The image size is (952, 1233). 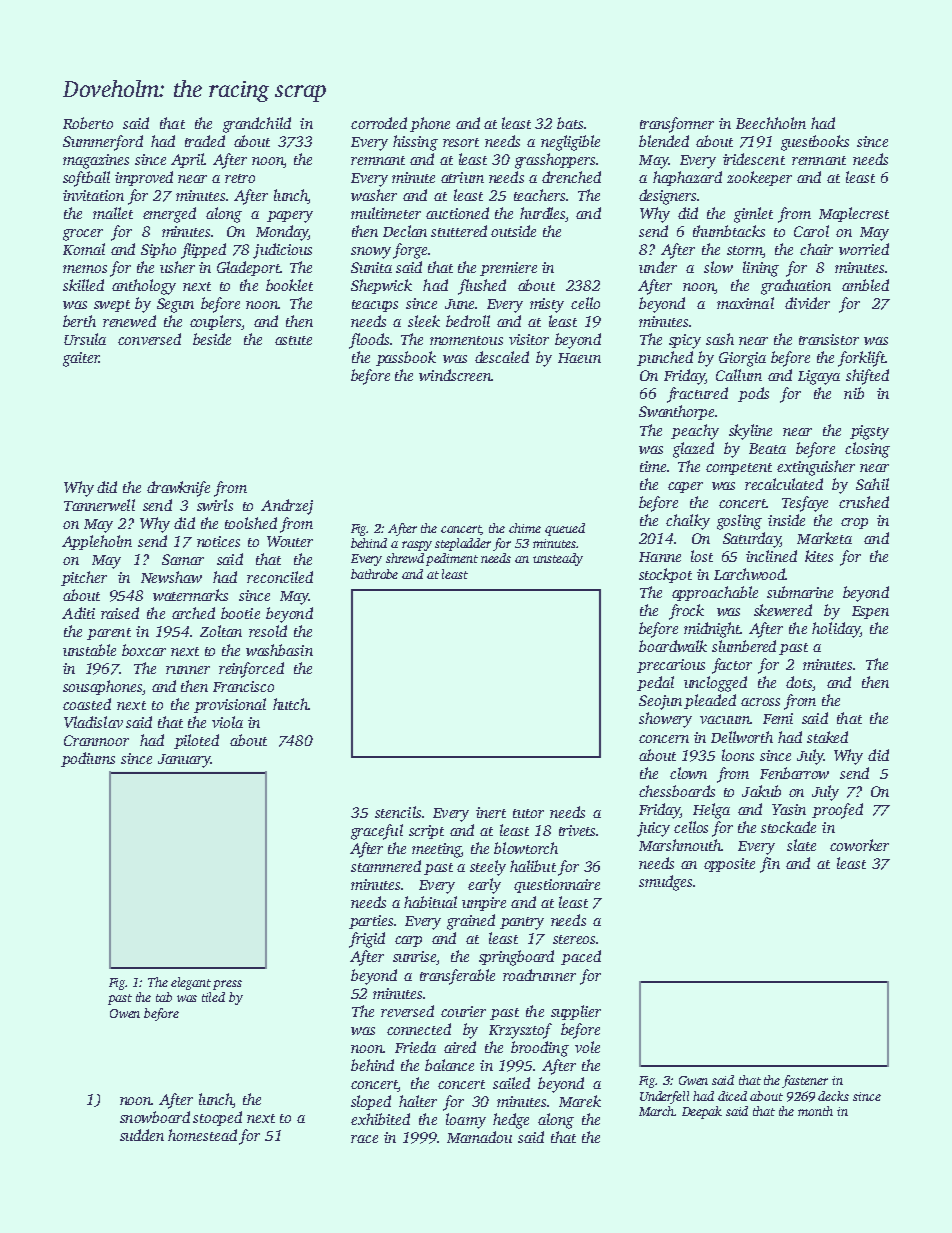 I want to click on sudden, so click(x=142, y=1135).
